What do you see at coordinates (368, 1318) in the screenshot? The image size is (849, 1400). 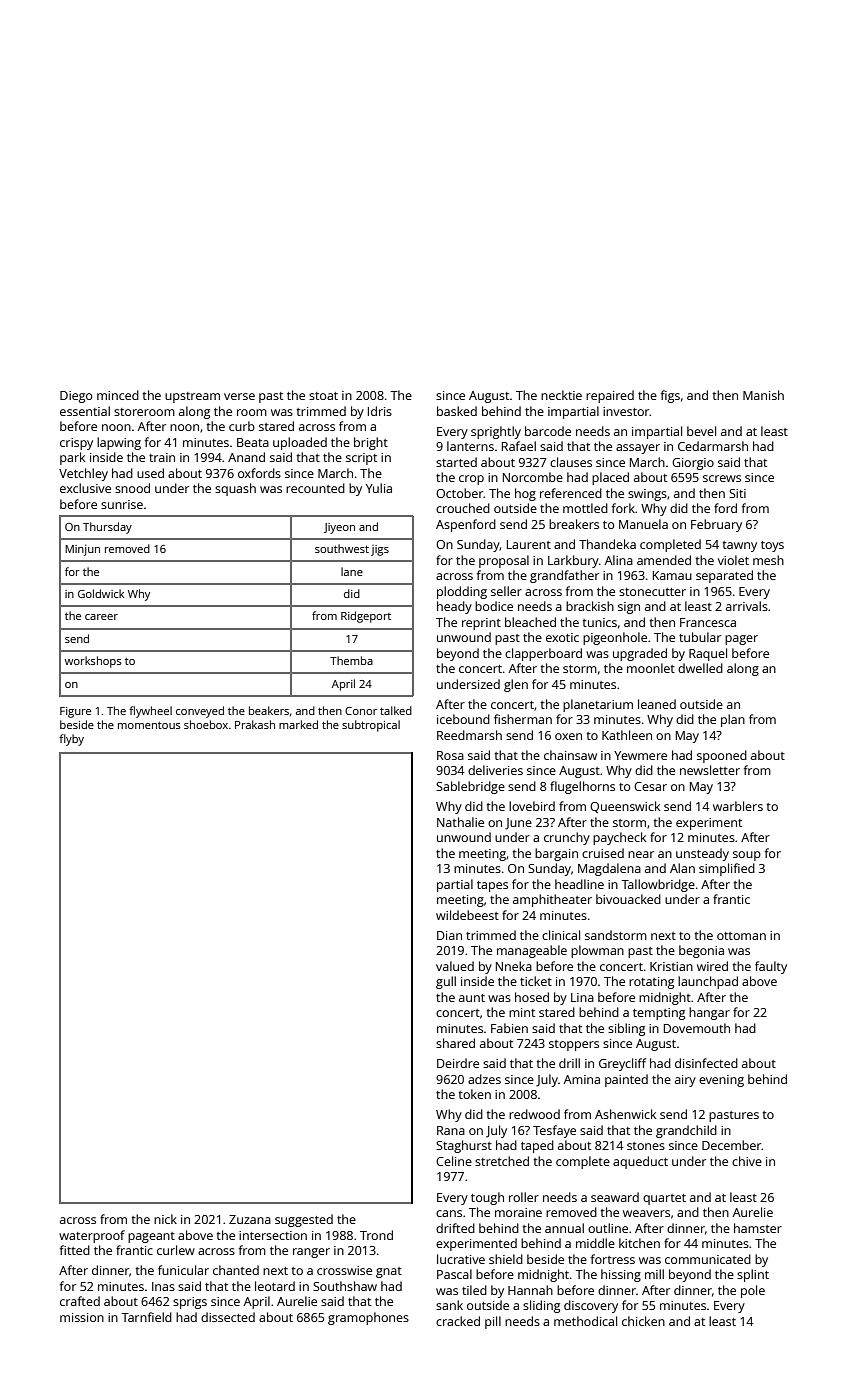 I see `gramophones` at bounding box center [368, 1318].
